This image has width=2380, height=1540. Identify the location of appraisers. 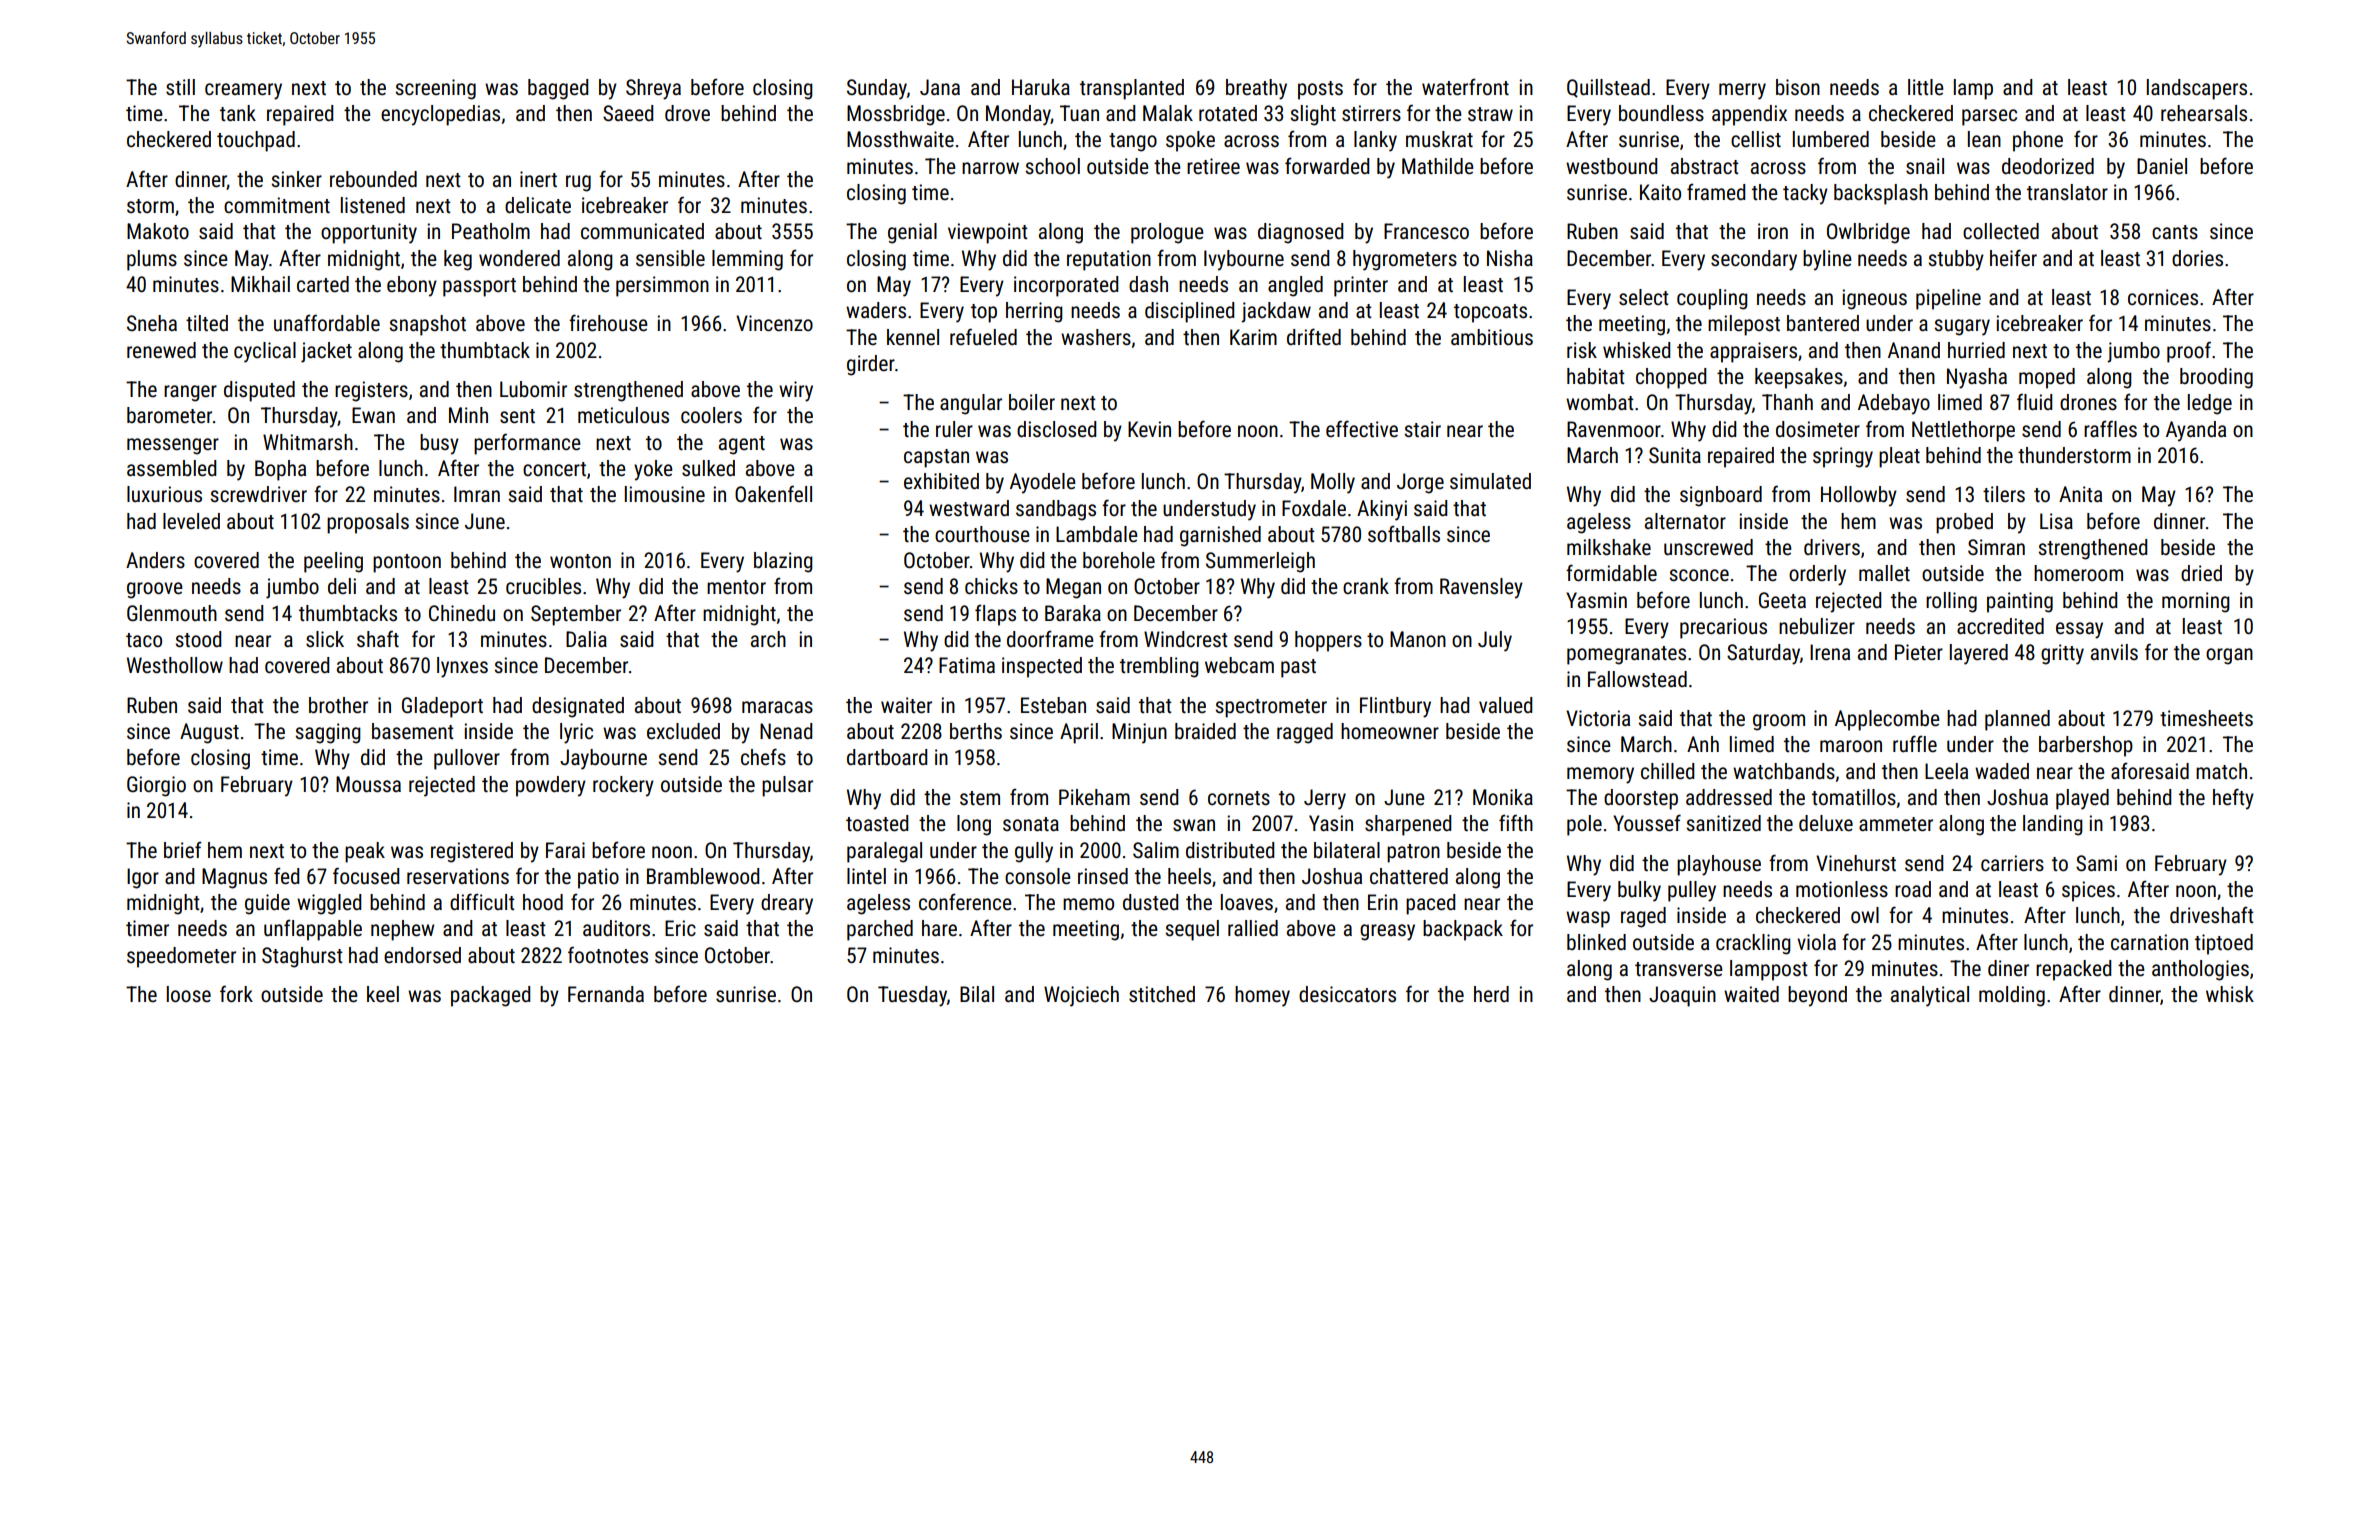
(1753, 352).
